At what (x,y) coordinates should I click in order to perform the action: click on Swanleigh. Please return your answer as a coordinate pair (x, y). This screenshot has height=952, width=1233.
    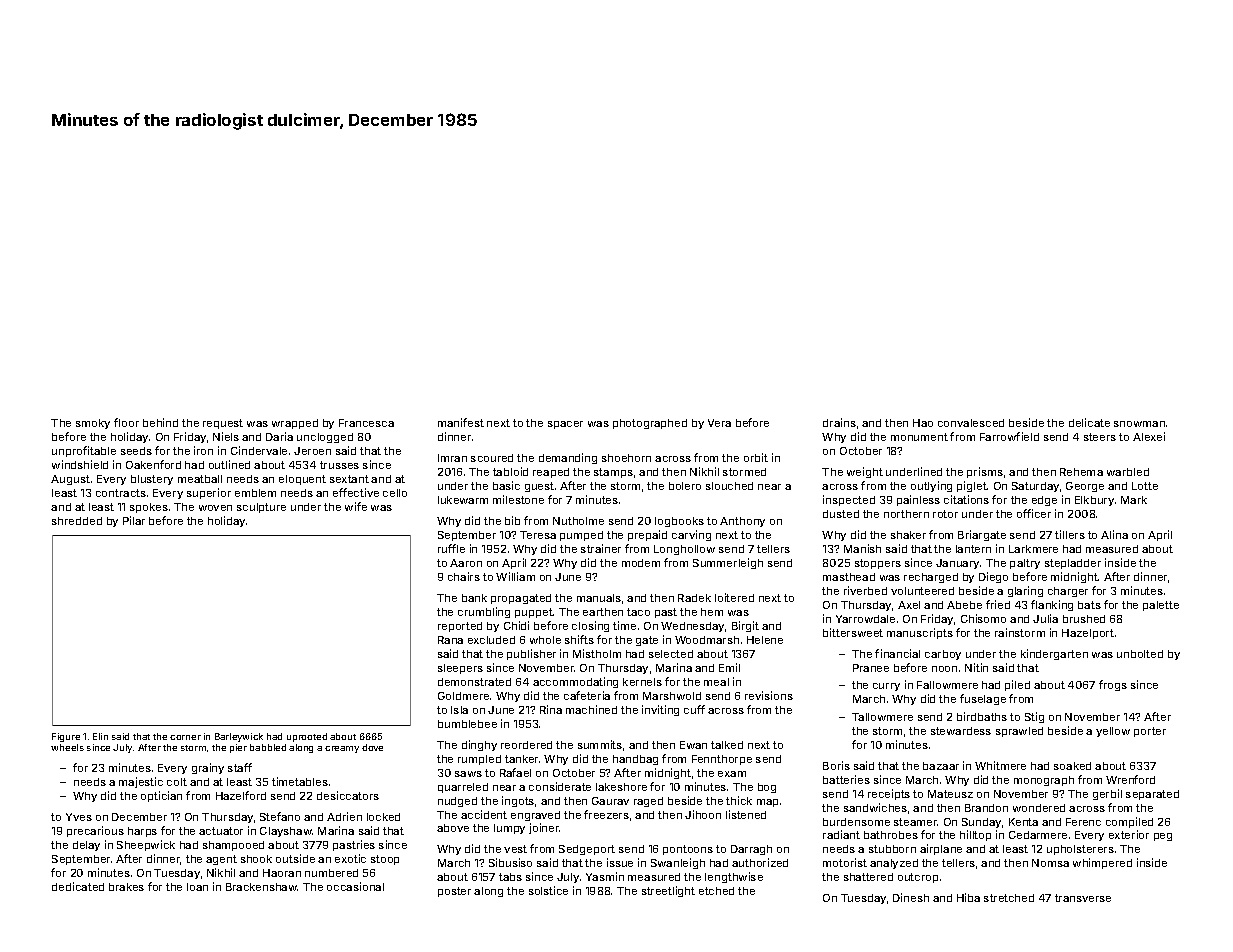
    Looking at the image, I should click on (678, 863).
